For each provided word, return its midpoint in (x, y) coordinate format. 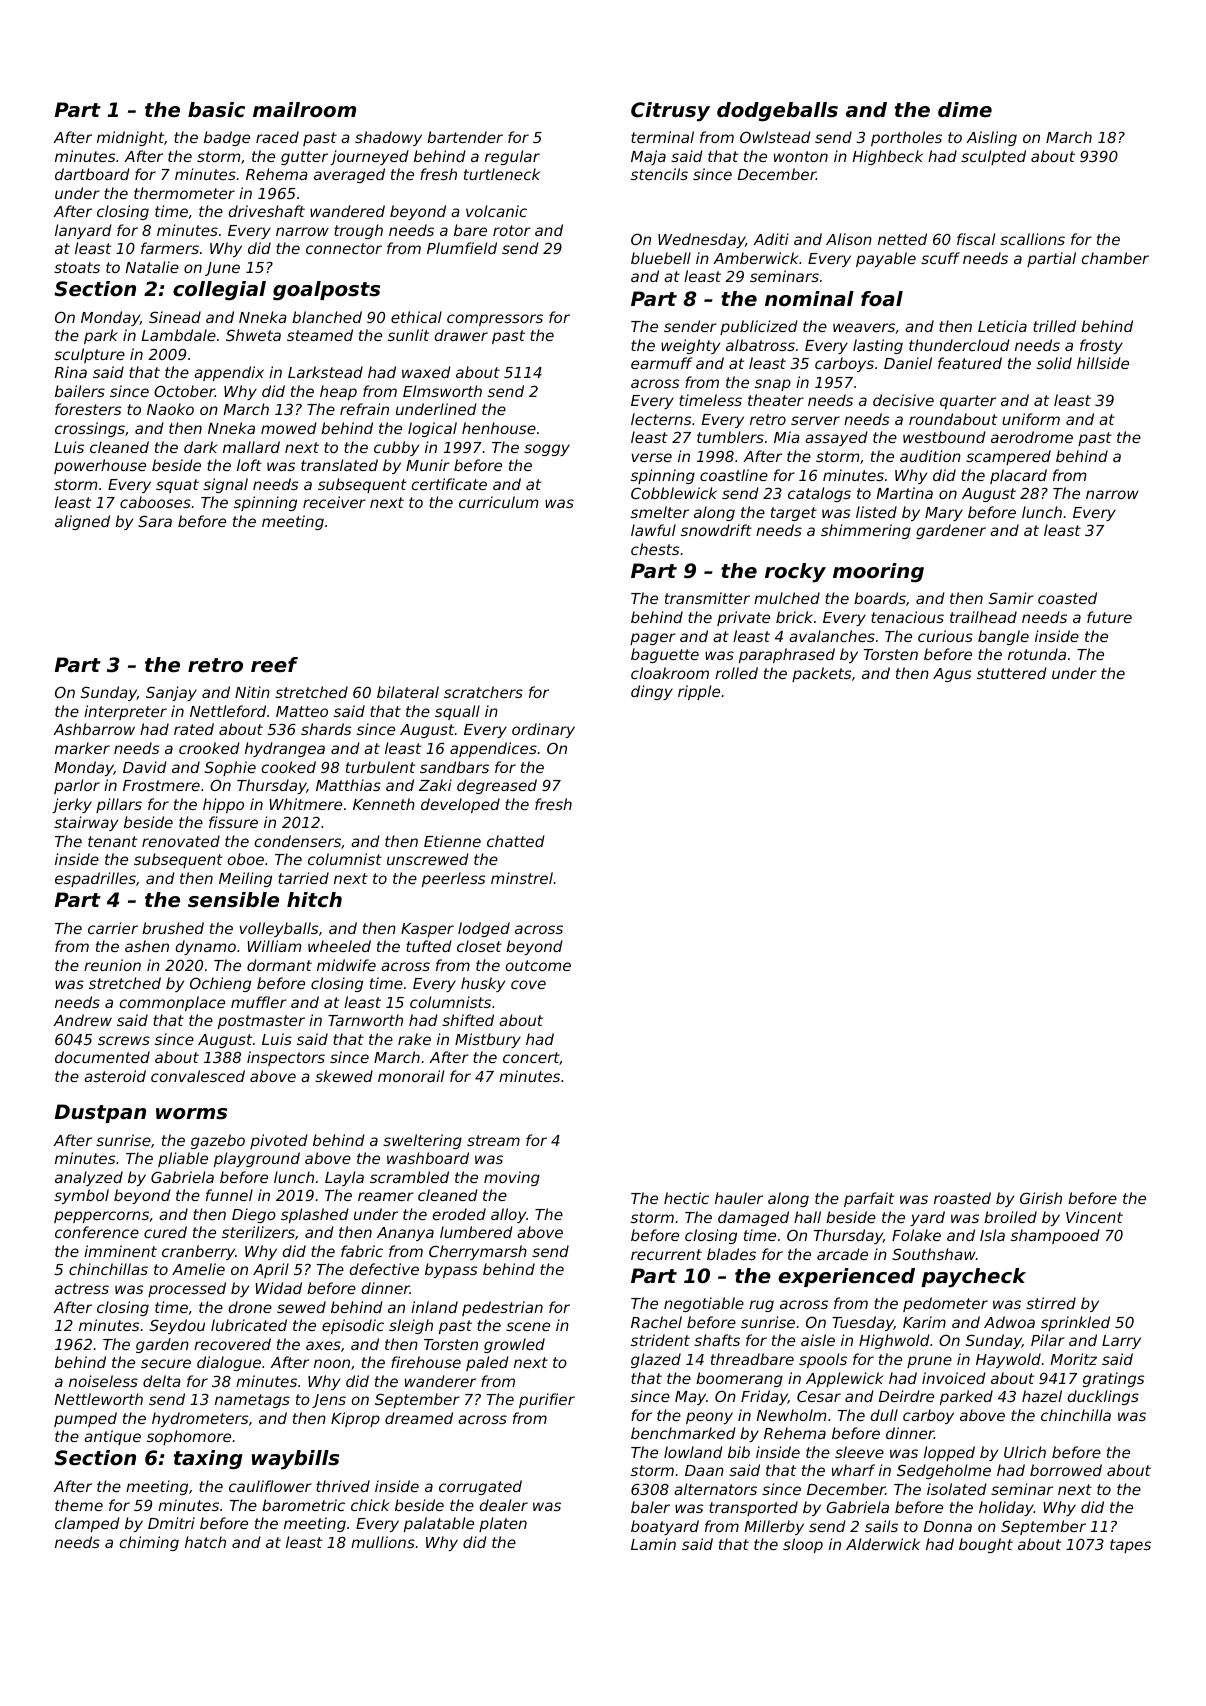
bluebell (661, 258)
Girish (1041, 1198)
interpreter (125, 712)
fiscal (976, 239)
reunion (112, 965)
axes (323, 1345)
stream (493, 1140)
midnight (130, 138)
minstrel (522, 878)
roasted (962, 1198)
